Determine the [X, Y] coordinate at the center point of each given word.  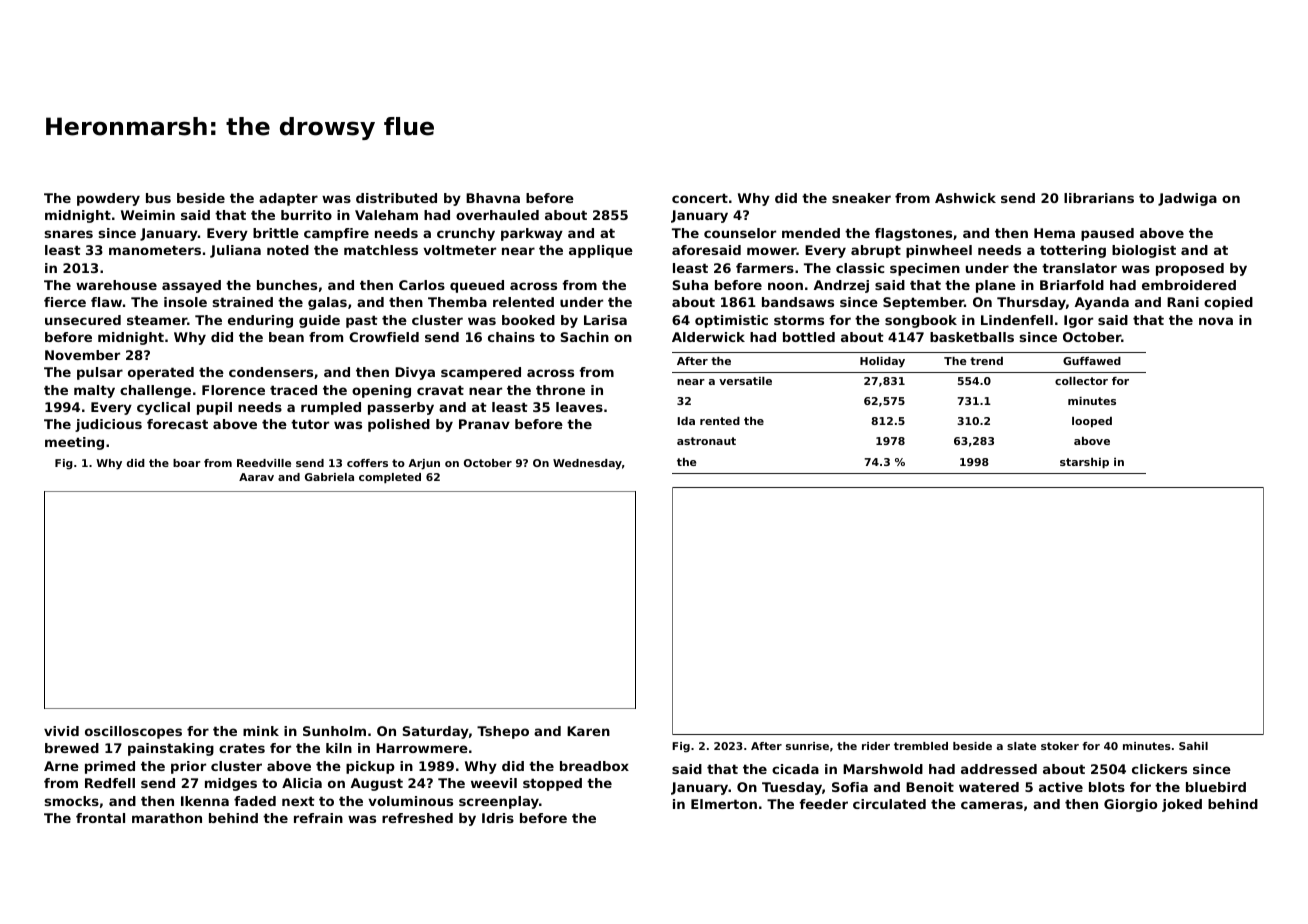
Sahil [1193, 746]
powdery [108, 199]
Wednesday [587, 464]
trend [986, 361]
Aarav [256, 477]
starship [1084, 463]
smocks [72, 801]
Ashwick [965, 198]
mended [811, 233]
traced [293, 390]
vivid [61, 731]
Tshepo [503, 732]
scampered [481, 373]
